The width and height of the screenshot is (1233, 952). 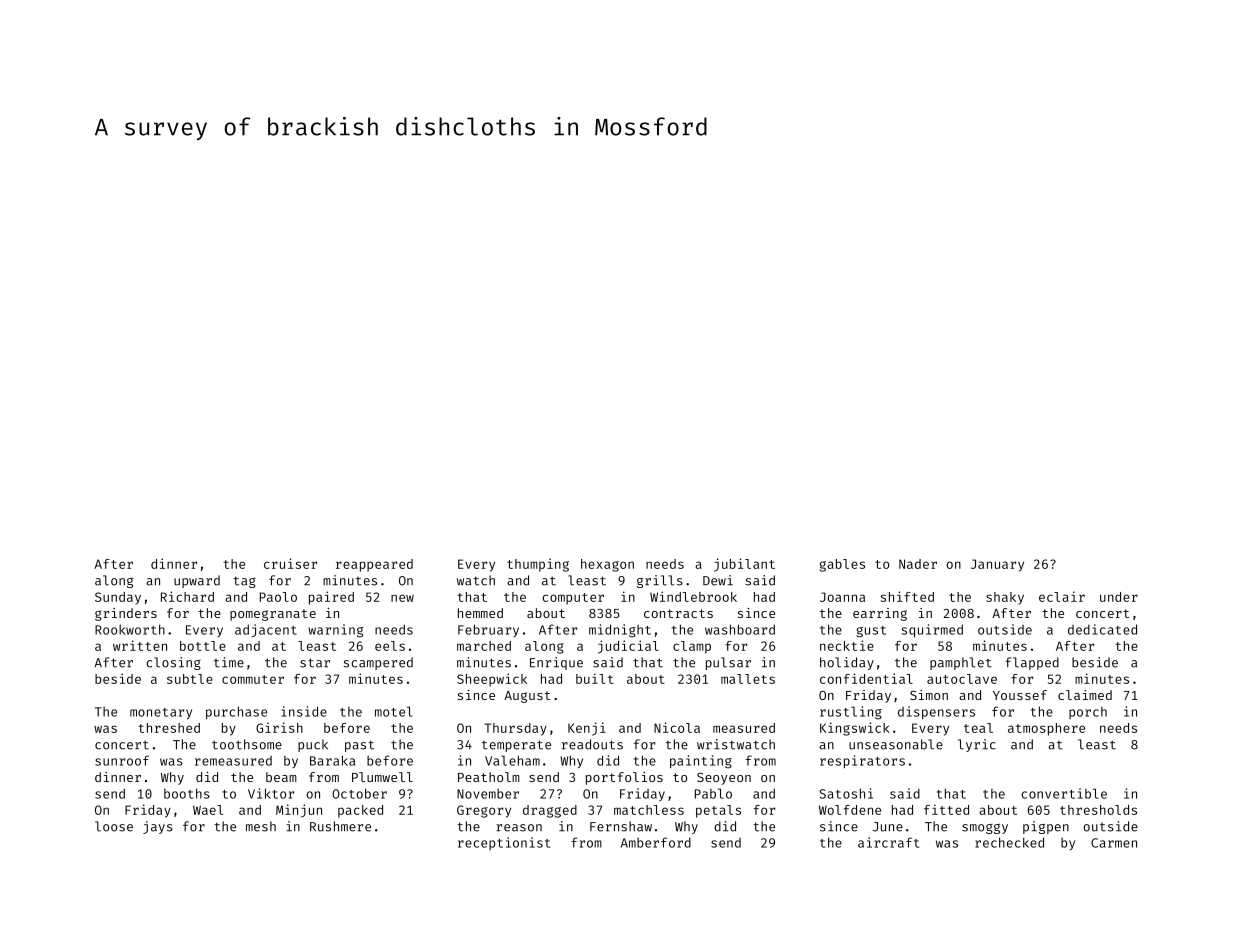 What do you see at coordinates (290, 563) in the screenshot?
I see `cruiser` at bounding box center [290, 563].
